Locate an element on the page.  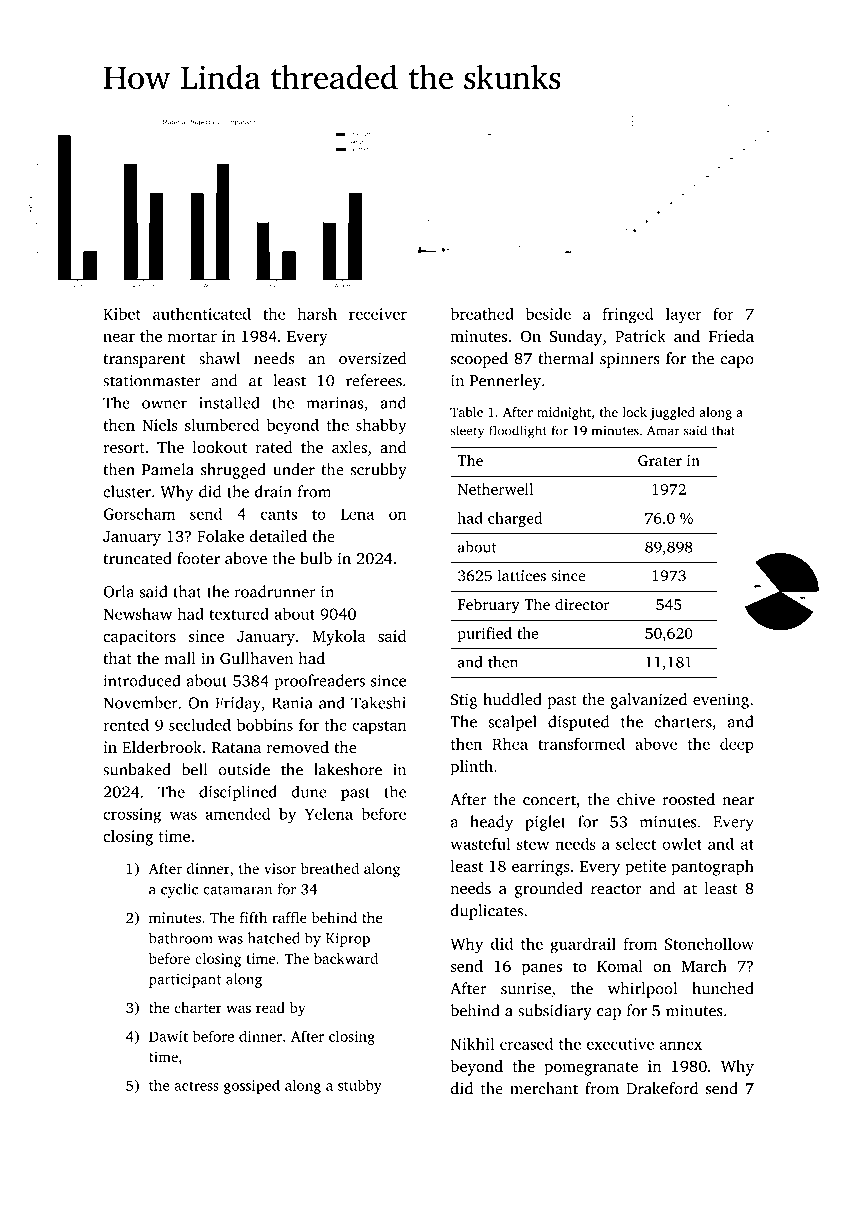
lattices is located at coordinates (521, 575).
